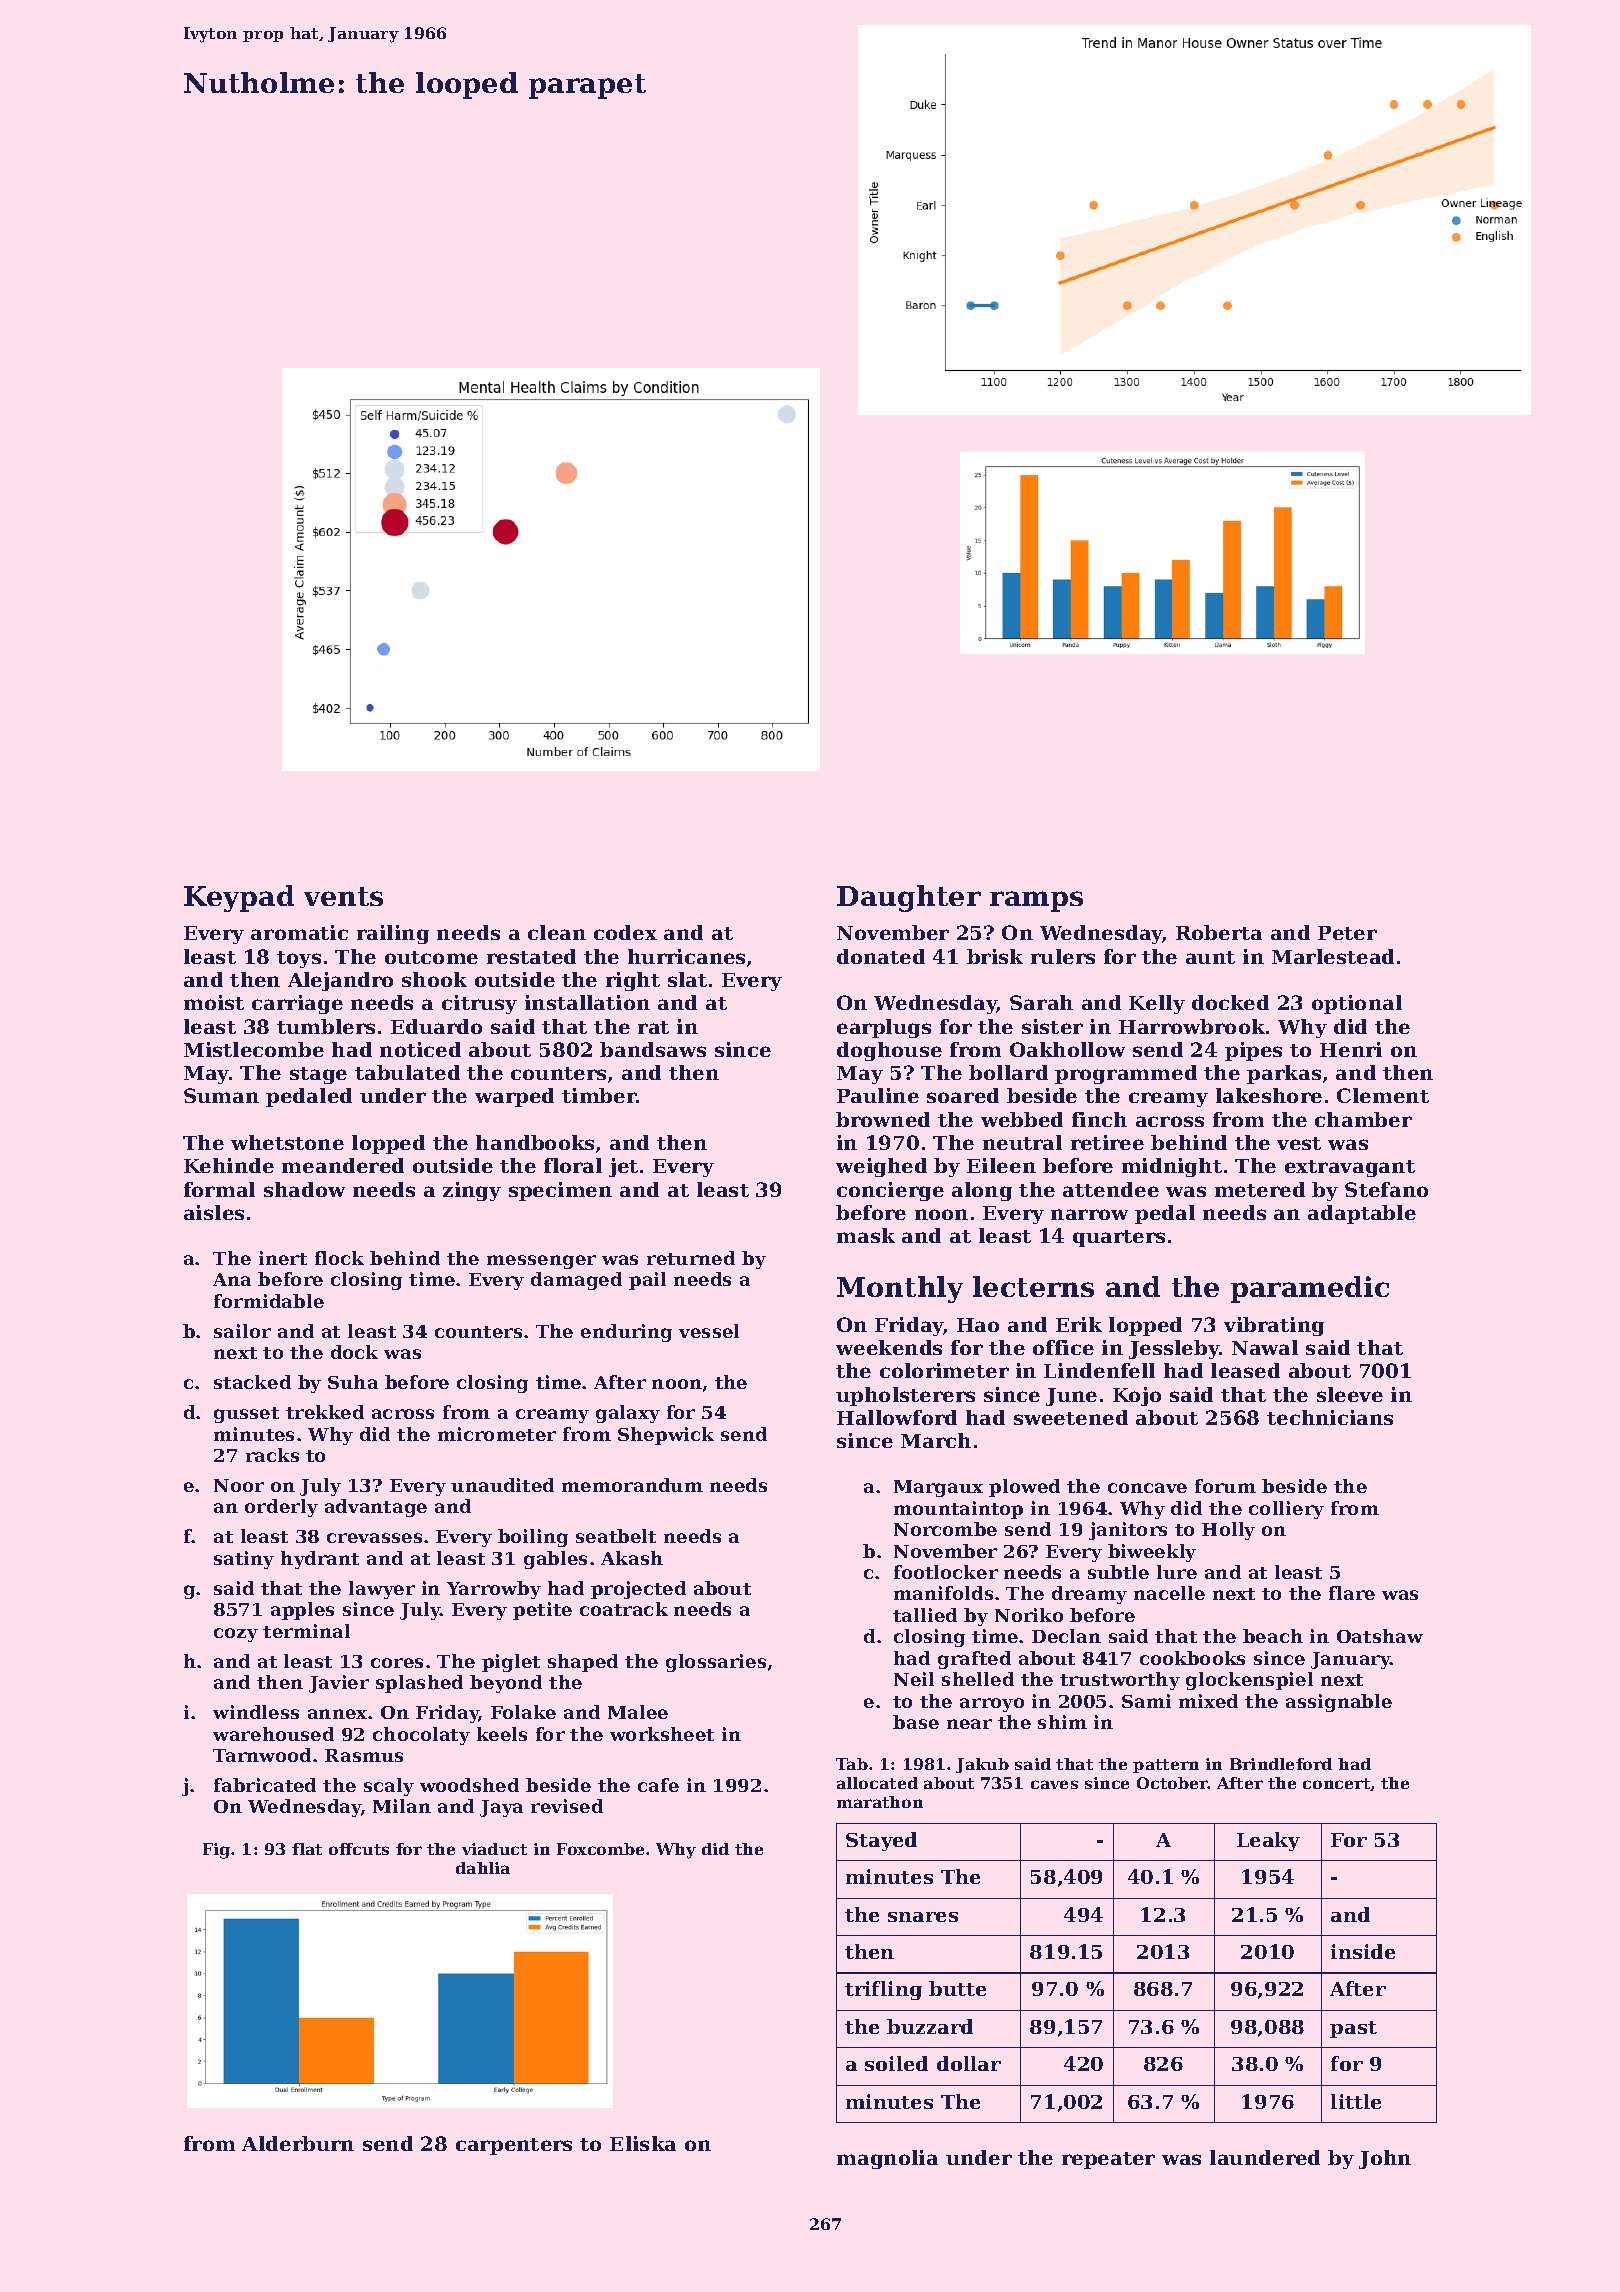 The width and height of the screenshot is (1620, 2292). Describe the element at coordinates (318, 1075) in the screenshot. I see `stage` at that location.
